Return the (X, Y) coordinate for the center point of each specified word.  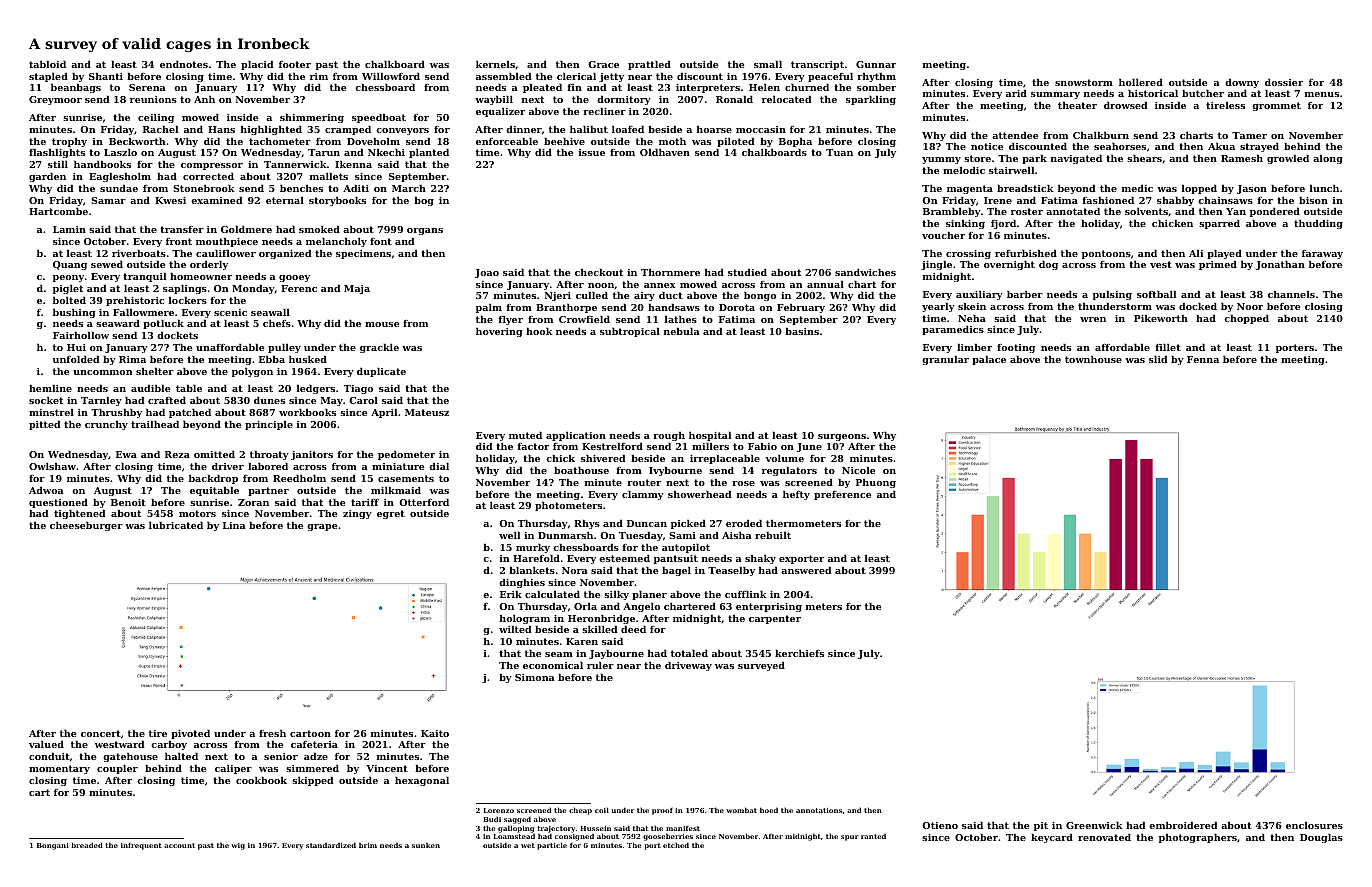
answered (806, 570)
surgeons (842, 437)
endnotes (184, 64)
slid (1158, 359)
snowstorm (1084, 82)
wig (238, 846)
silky (616, 595)
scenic (230, 312)
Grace (603, 64)
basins (802, 331)
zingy (357, 514)
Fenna (1203, 359)
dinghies (522, 583)
